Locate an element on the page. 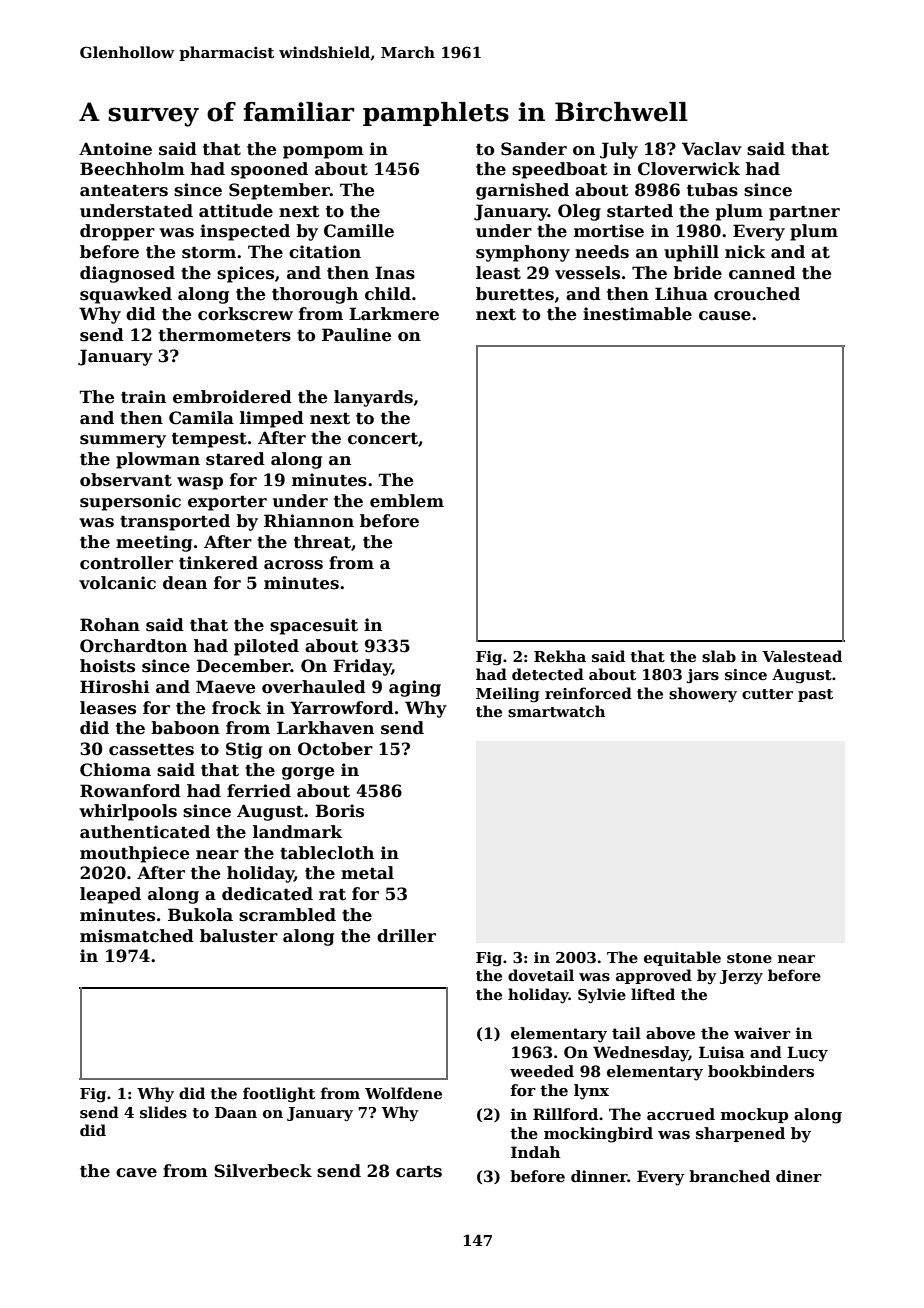 The height and width of the image is (1308, 924). Meiling is located at coordinates (508, 694).
